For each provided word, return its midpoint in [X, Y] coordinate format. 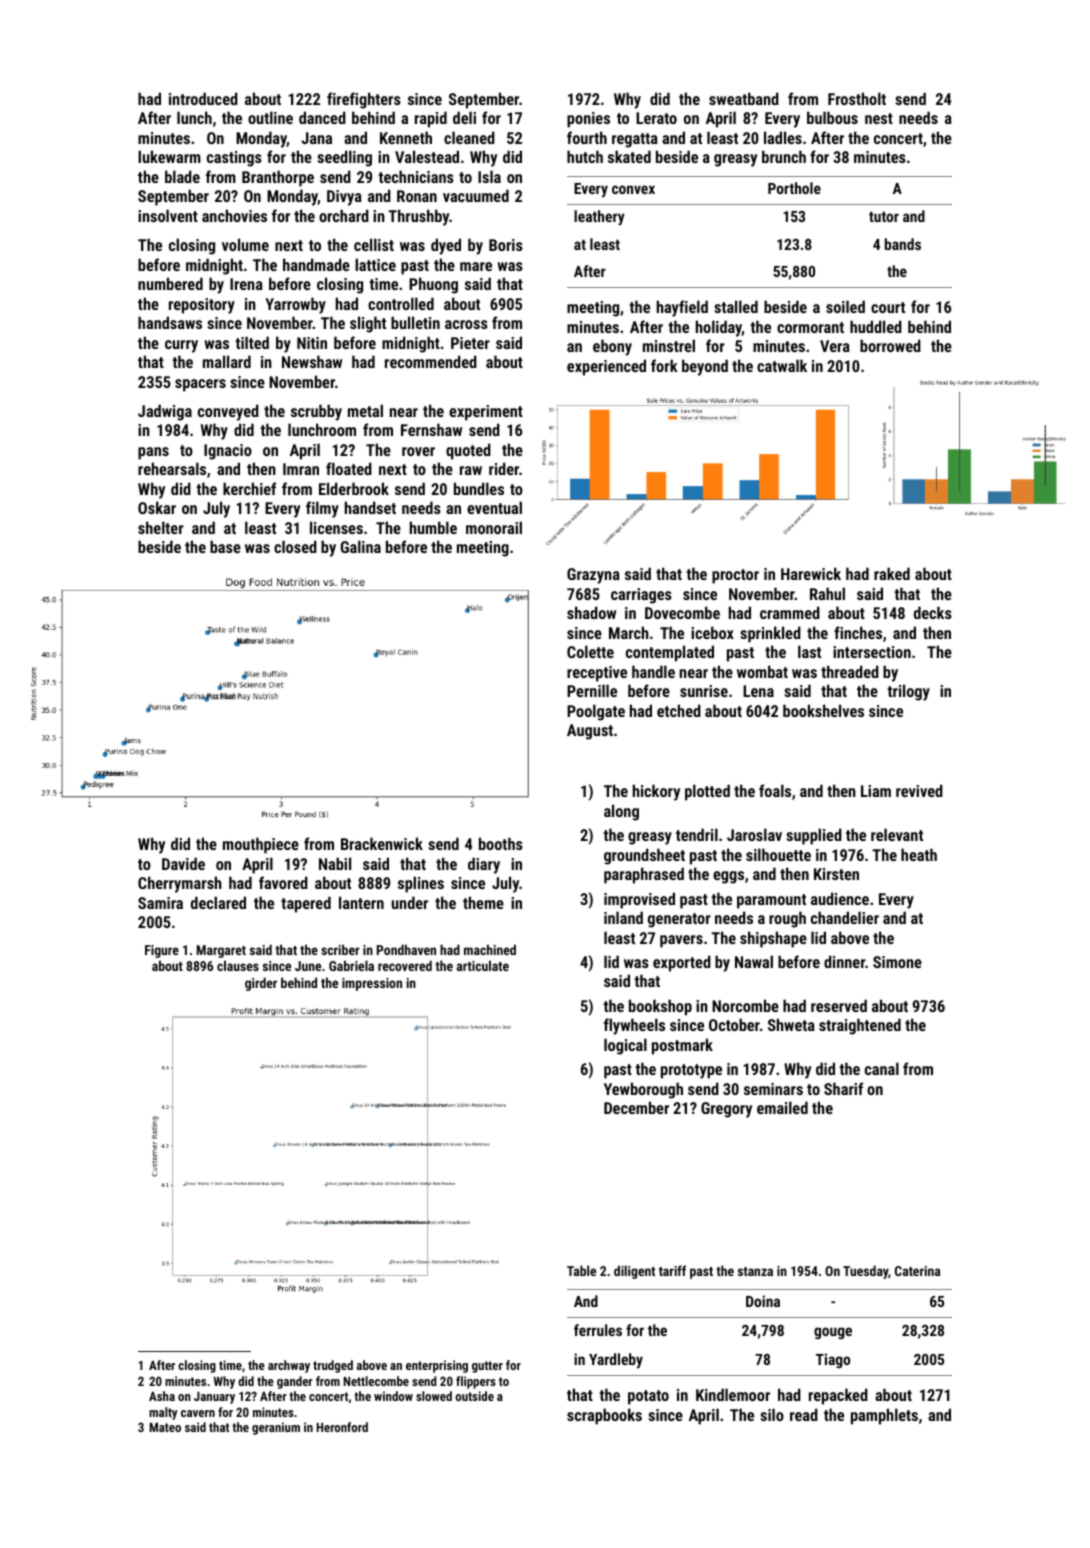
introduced [203, 98]
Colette [590, 651]
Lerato [656, 118]
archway [289, 1366]
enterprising [437, 1366]
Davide [183, 863]
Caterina [917, 1271]
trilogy [908, 692]
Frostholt [857, 98]
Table [581, 1270]
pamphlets [884, 1416]
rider [504, 468]
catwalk [782, 365]
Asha [162, 1396]
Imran [301, 469]
